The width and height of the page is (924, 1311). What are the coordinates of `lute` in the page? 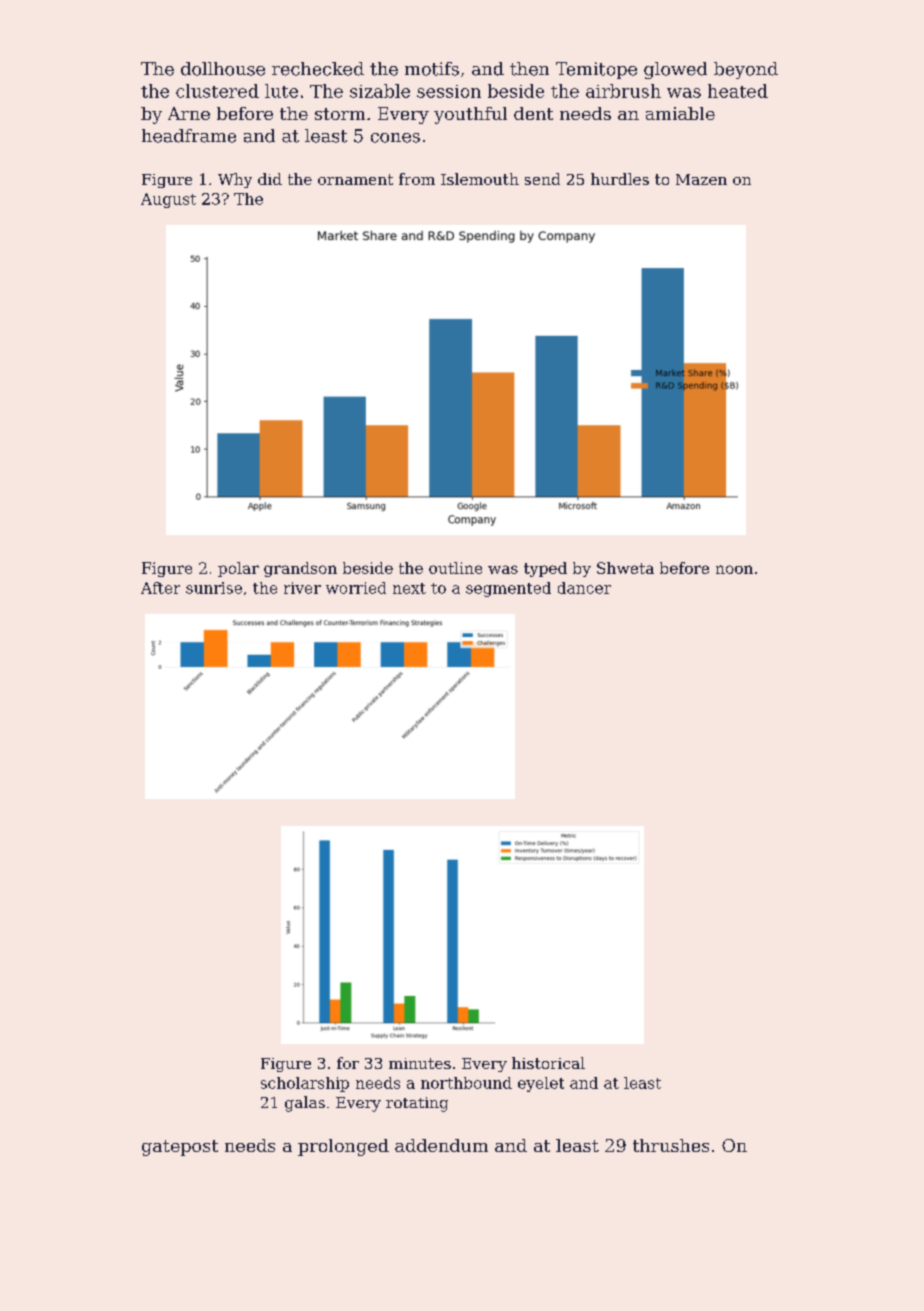 It's located at (281, 91).
